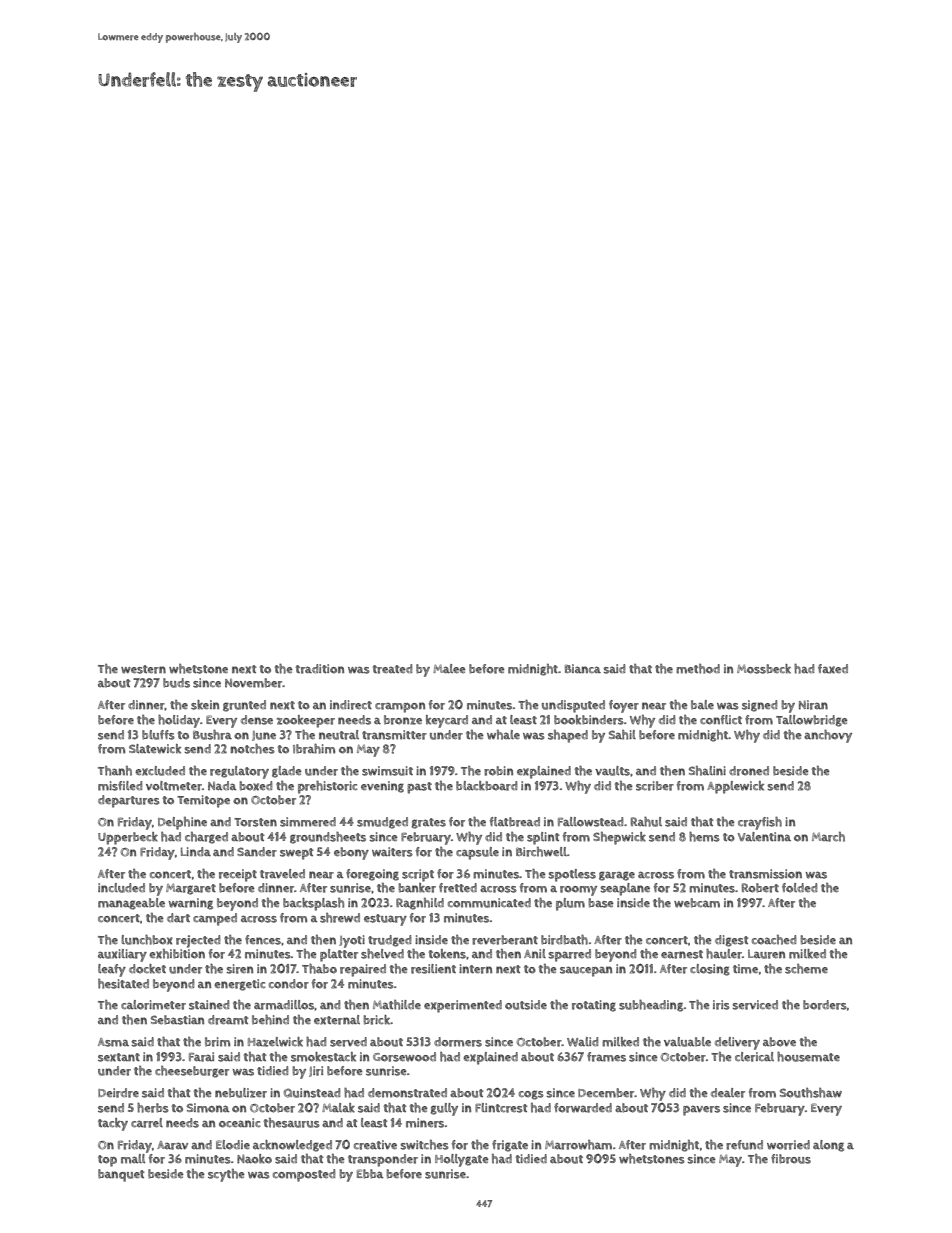  I want to click on reverberant, so click(505, 940).
